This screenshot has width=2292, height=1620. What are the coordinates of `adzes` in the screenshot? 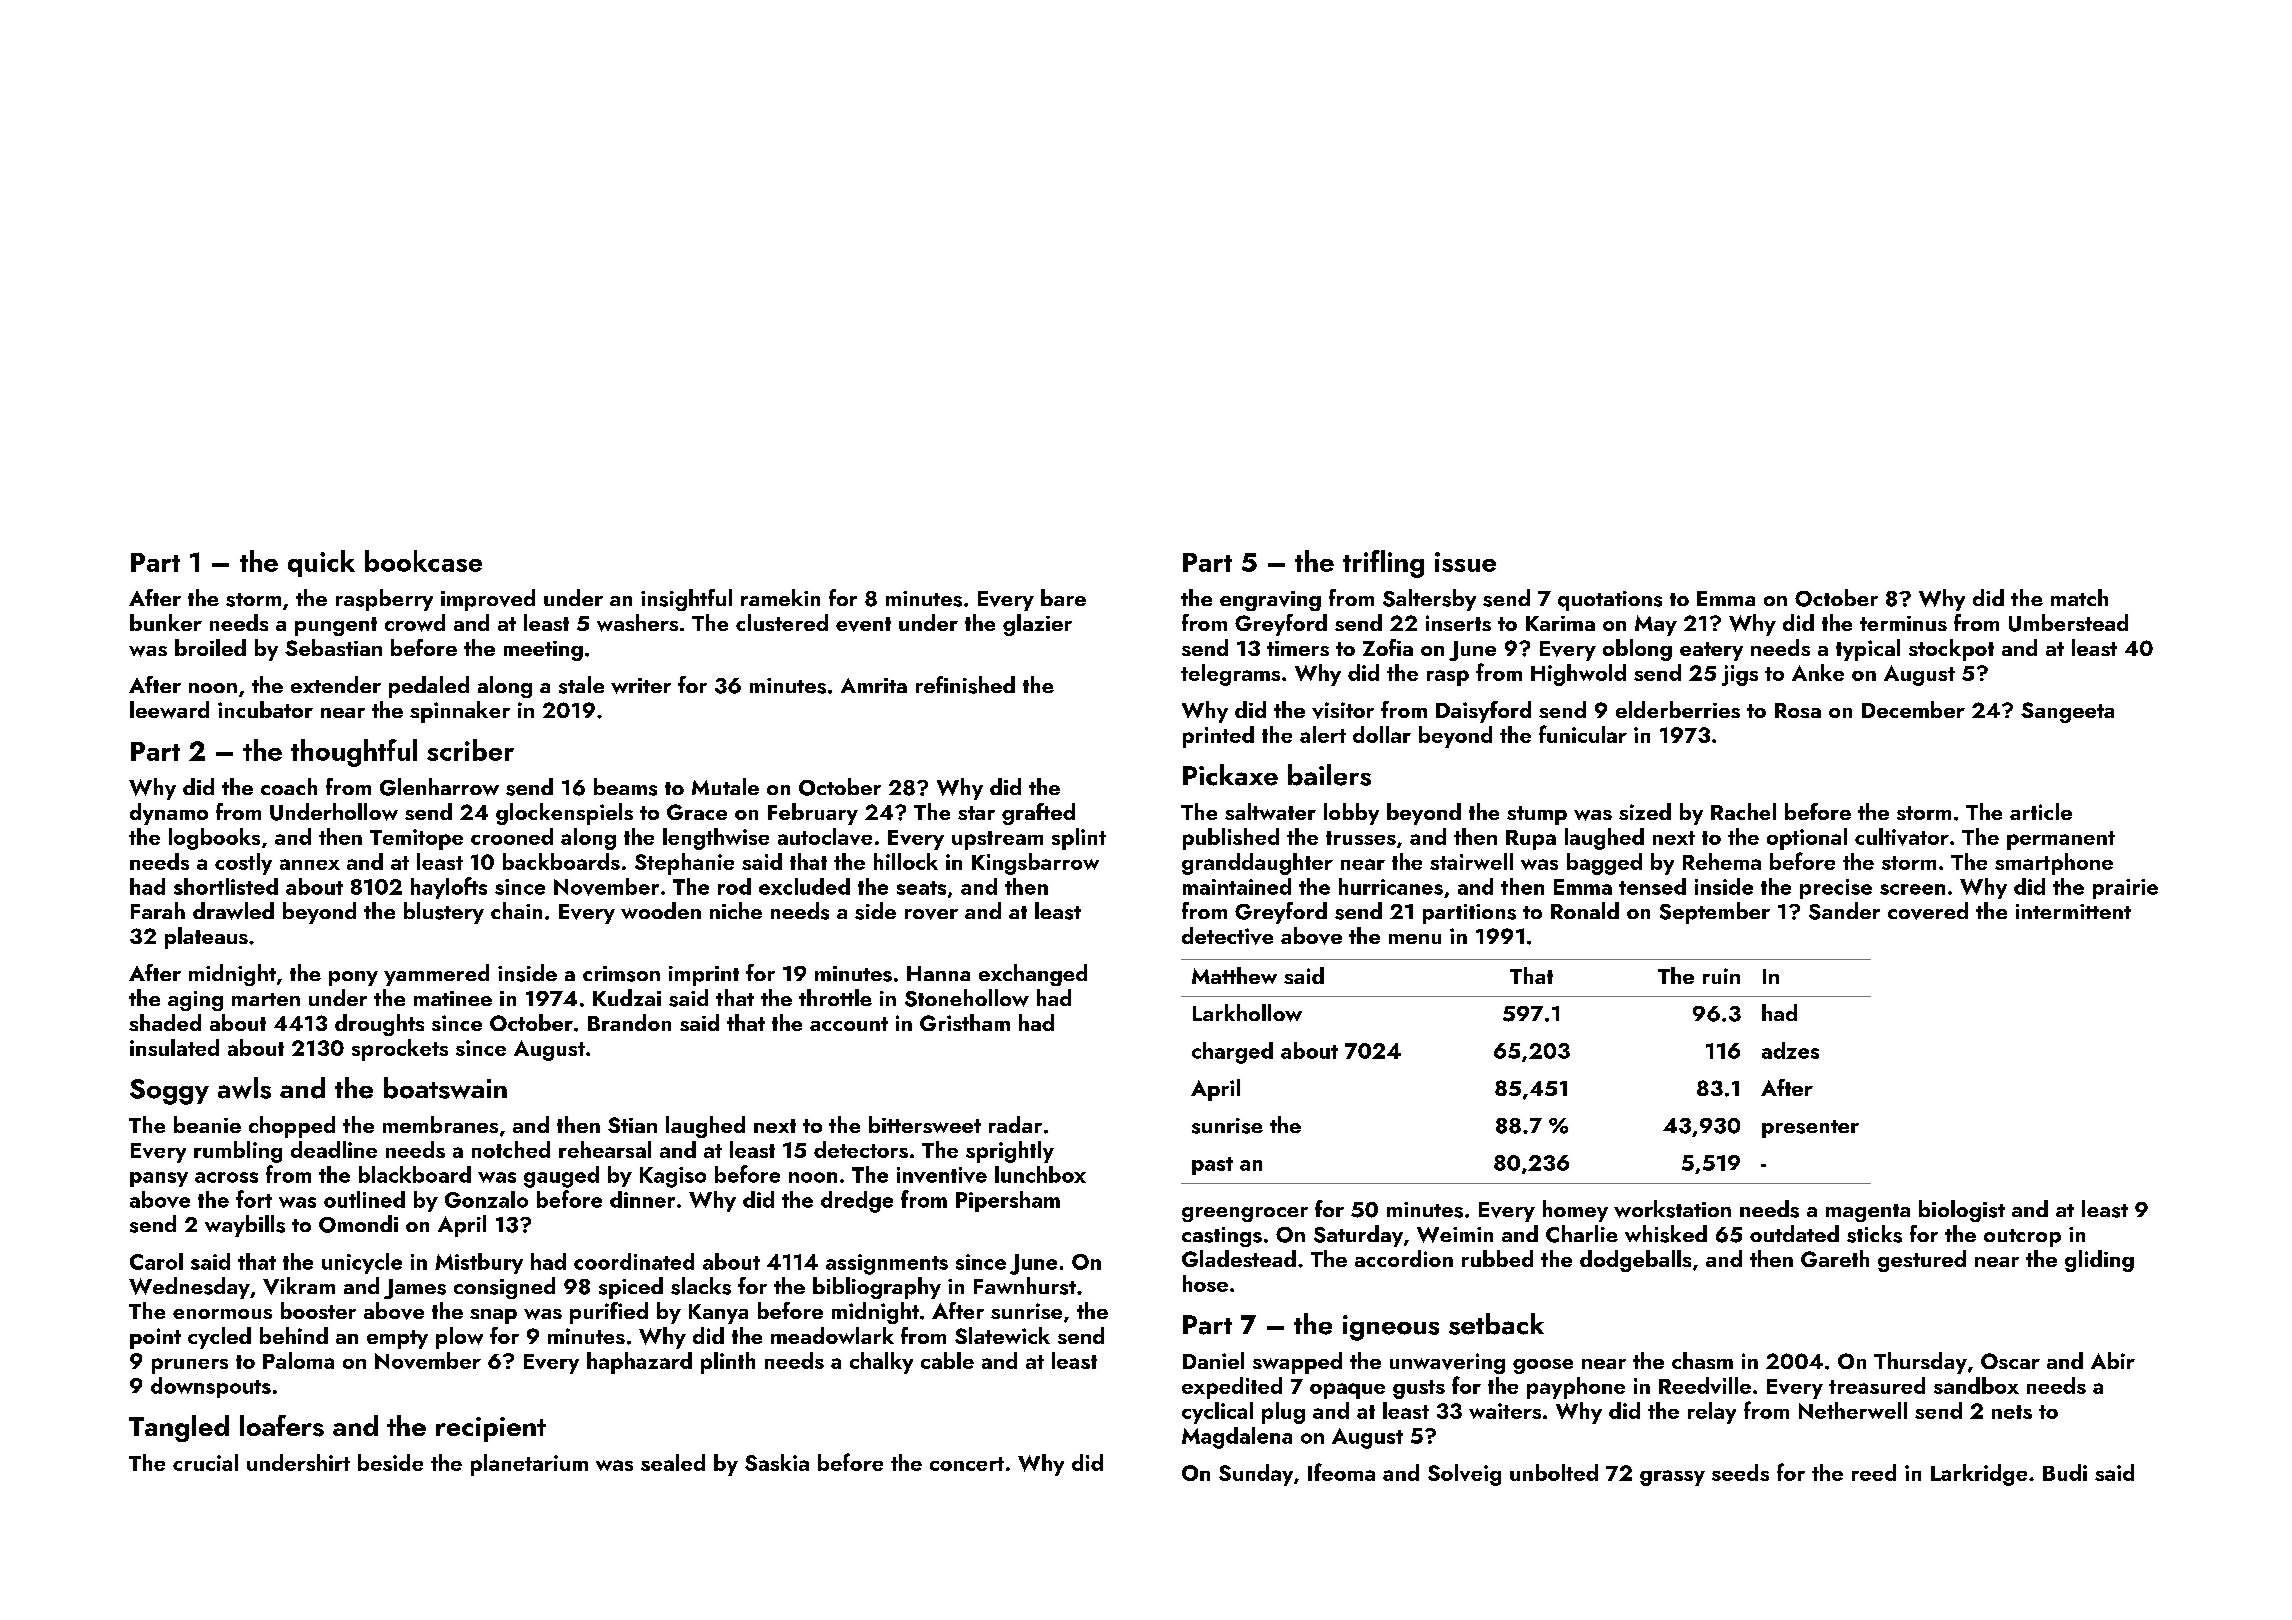 It's located at (1790, 1050).
